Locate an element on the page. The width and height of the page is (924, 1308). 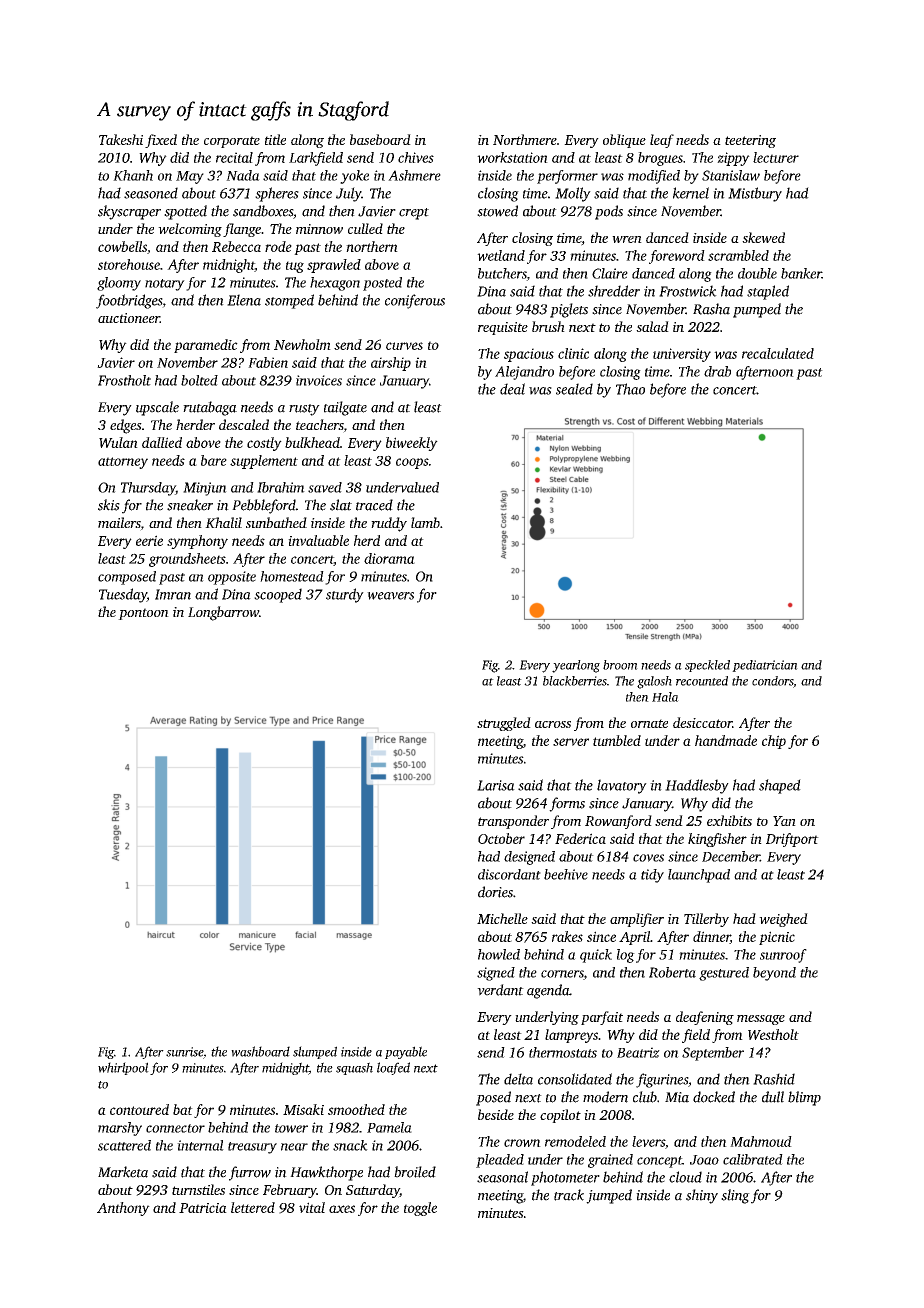
stowed is located at coordinates (497, 211).
